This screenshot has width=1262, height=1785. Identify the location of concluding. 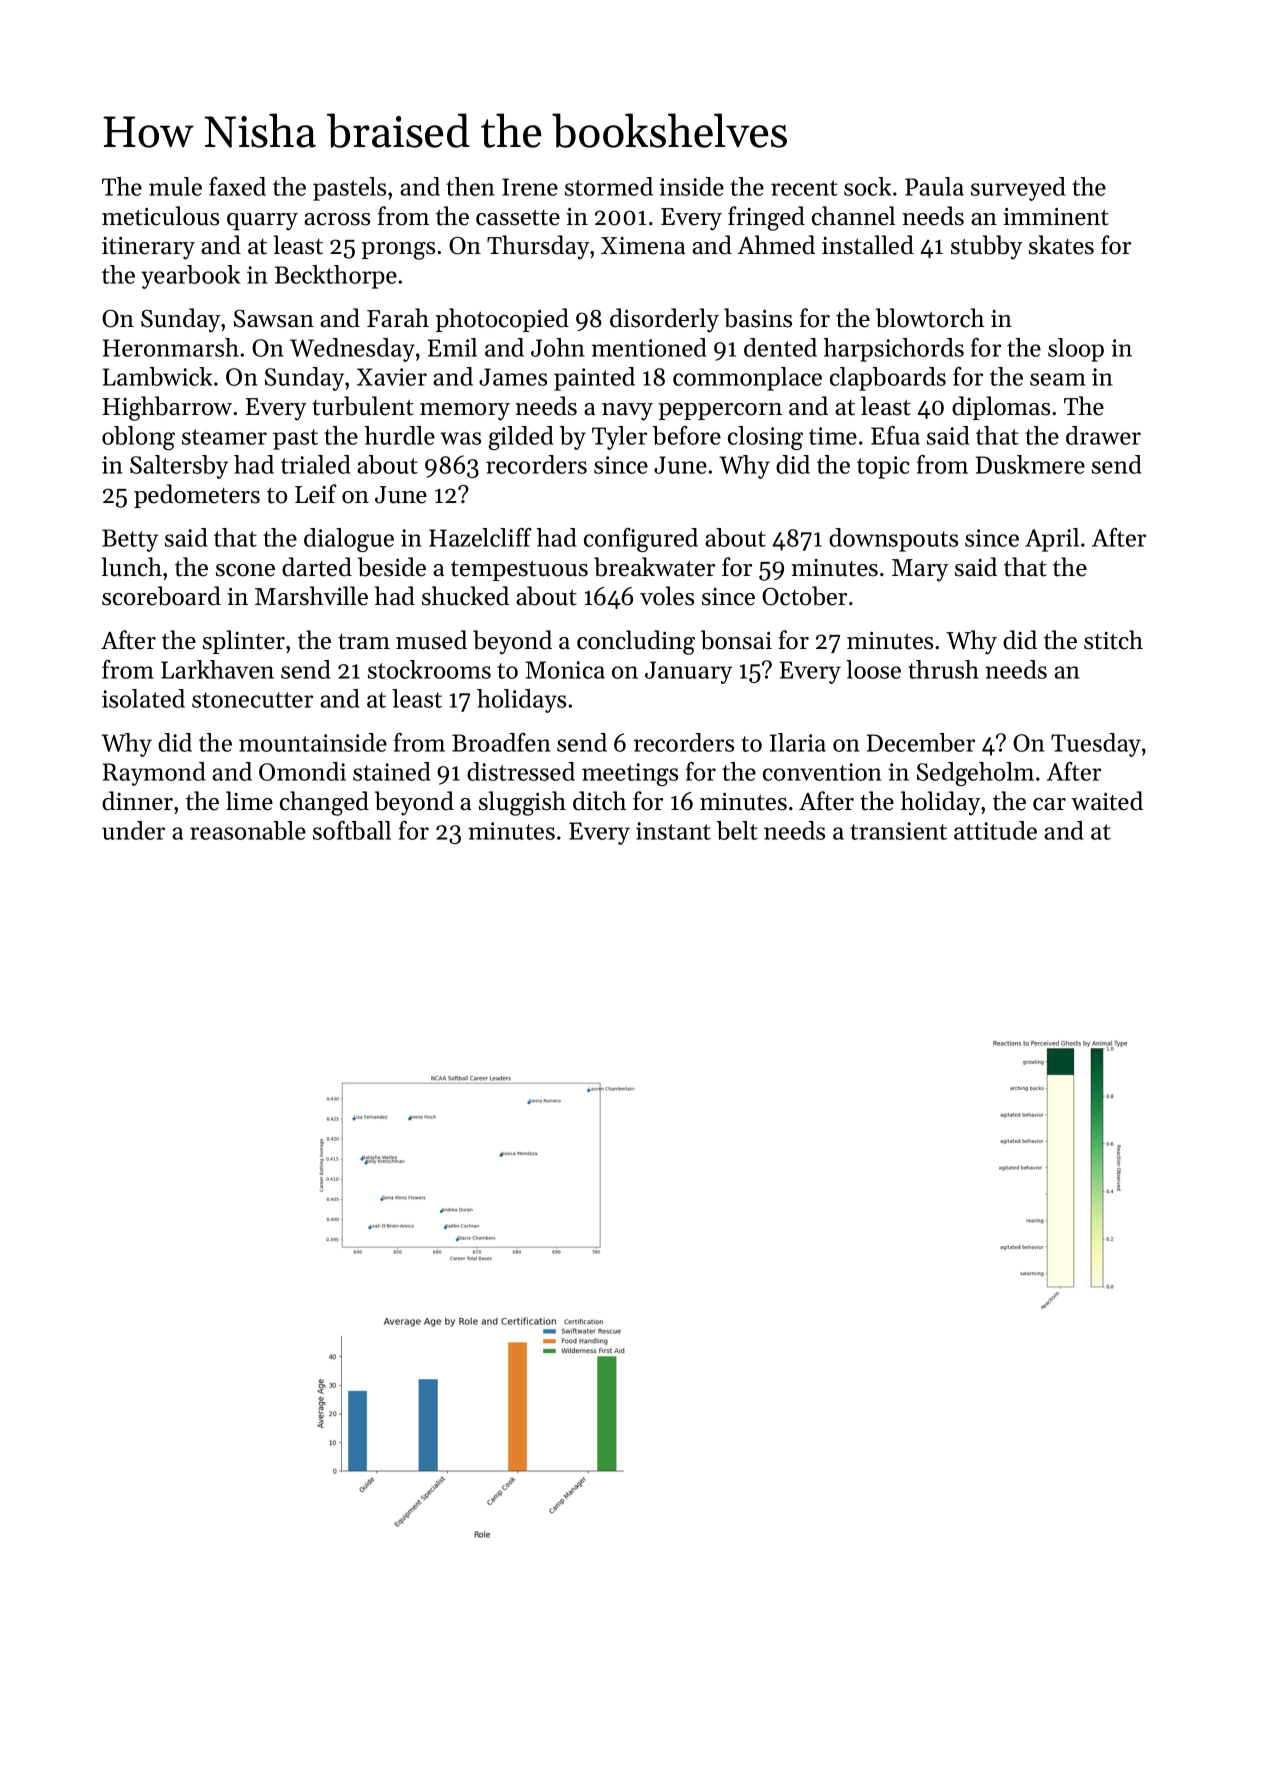
(636, 642).
